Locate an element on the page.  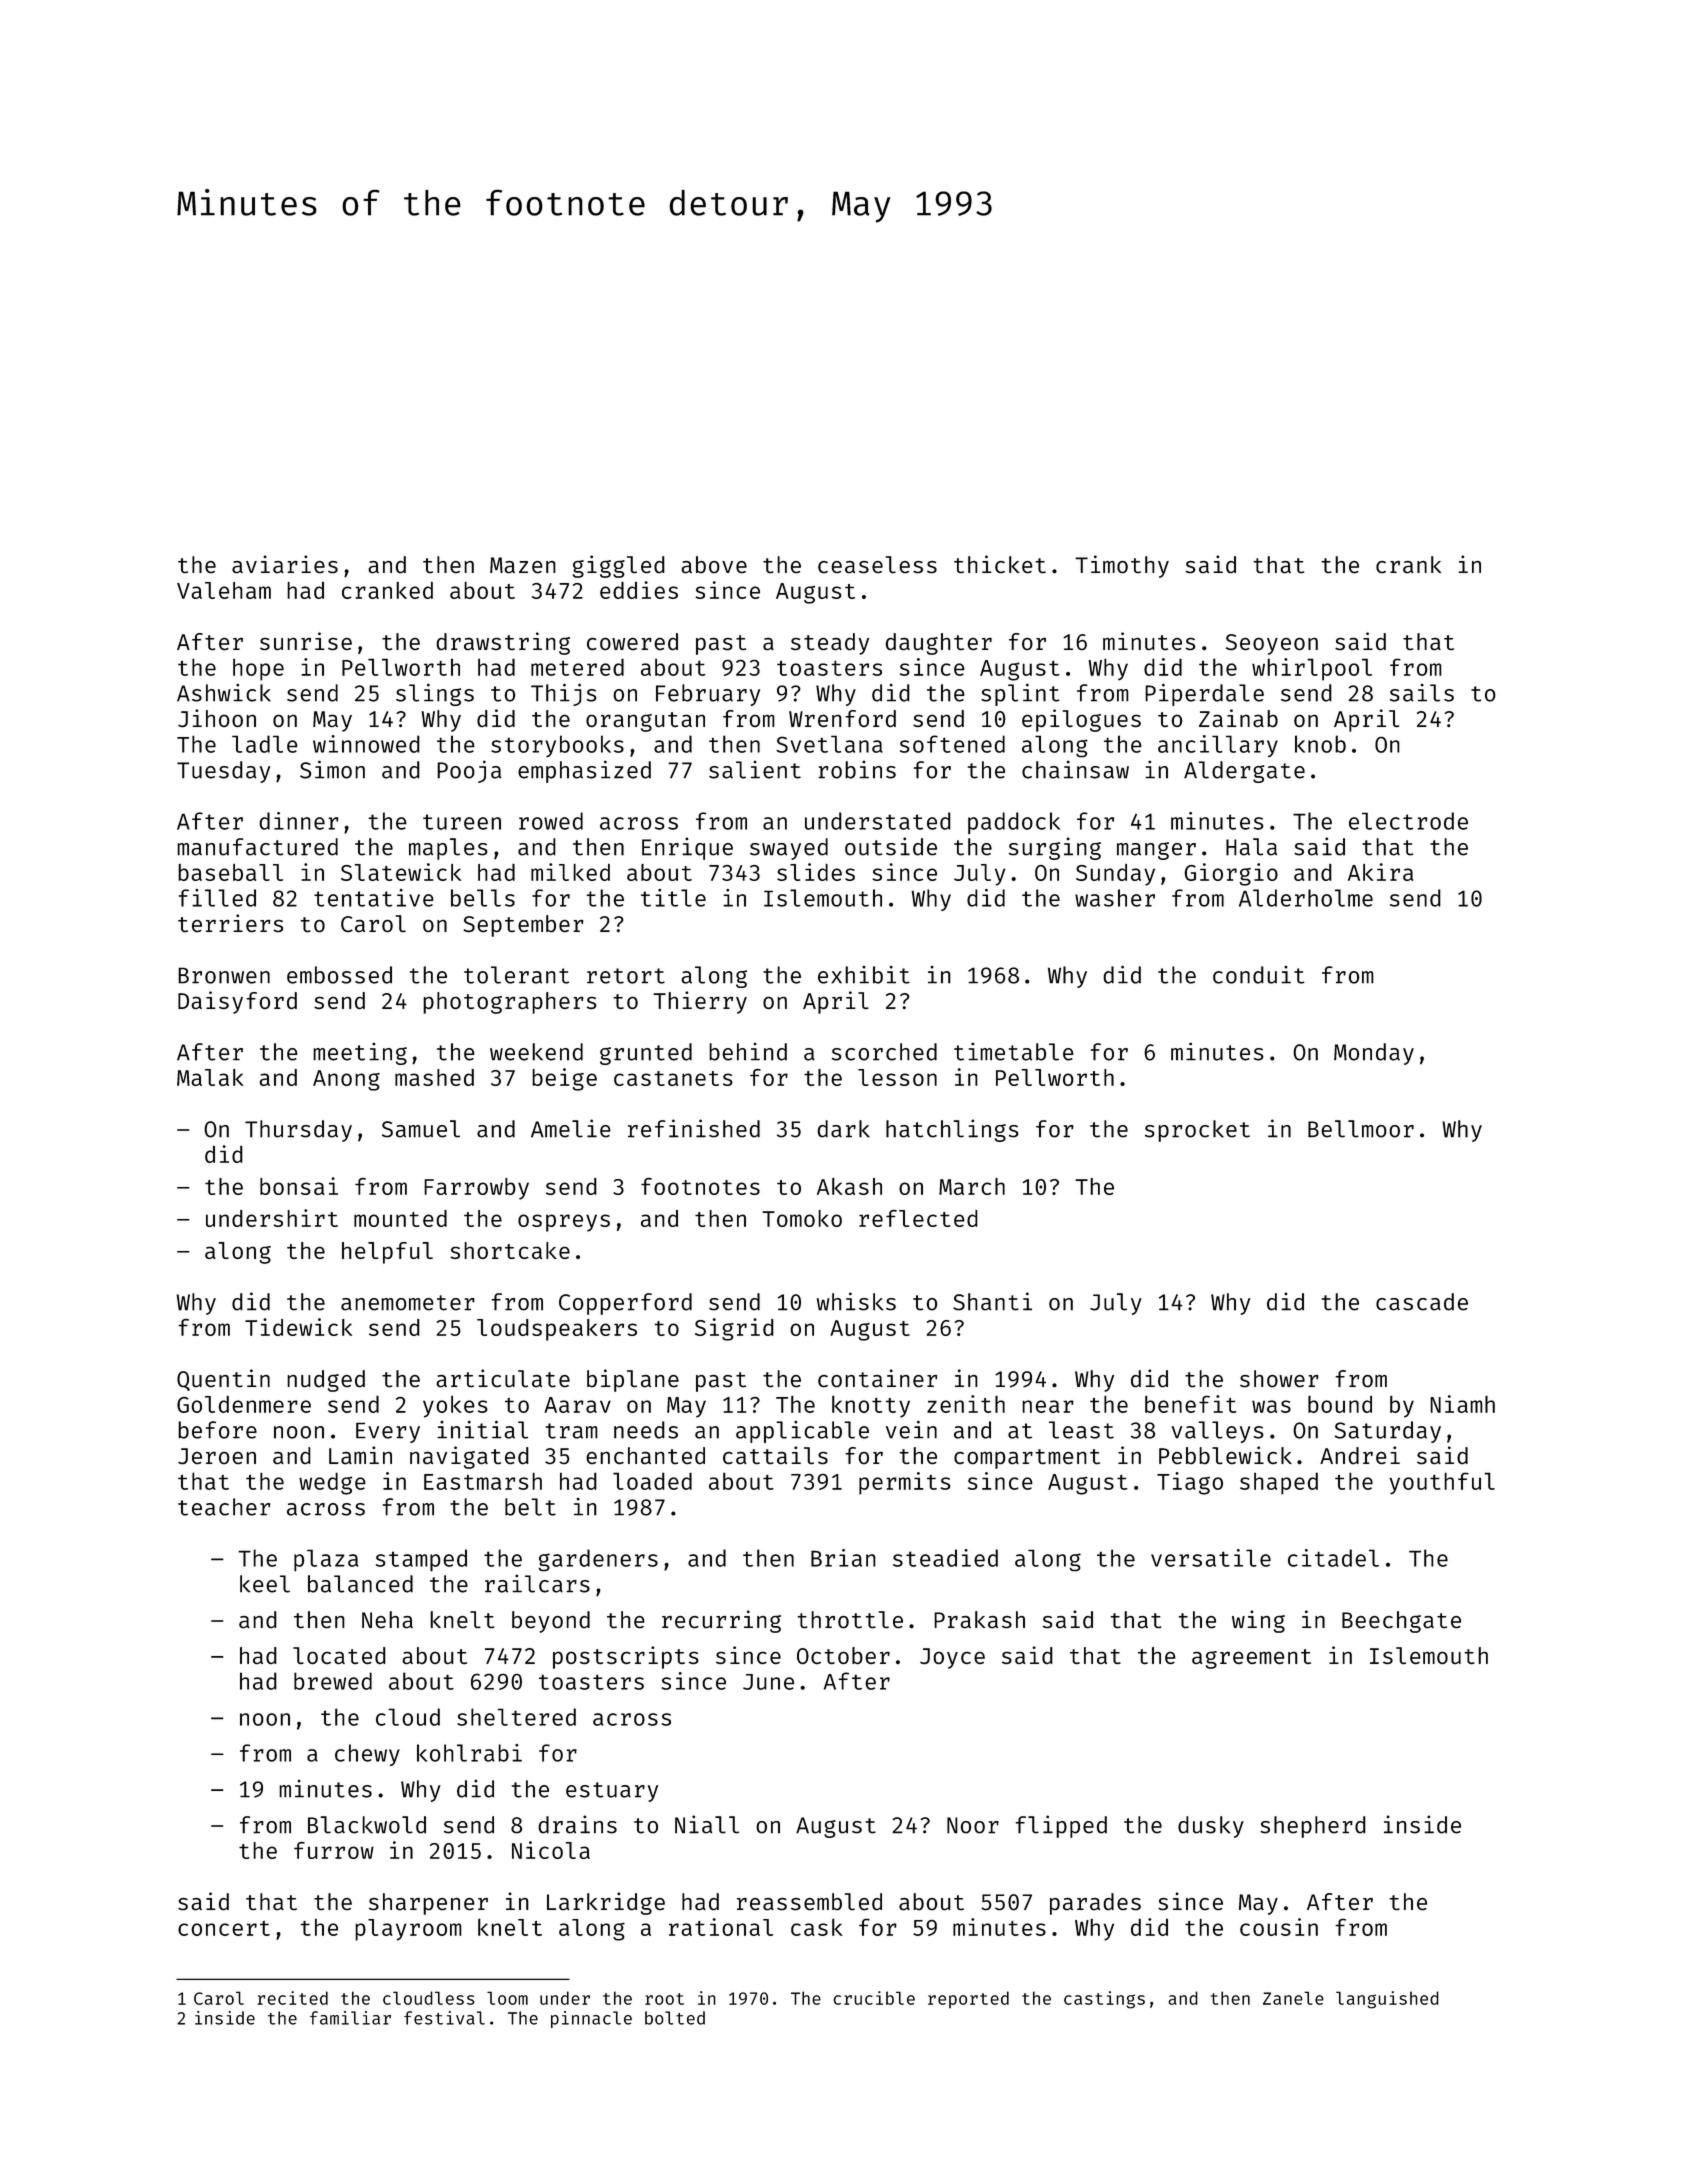
concert is located at coordinates (224, 1928).
